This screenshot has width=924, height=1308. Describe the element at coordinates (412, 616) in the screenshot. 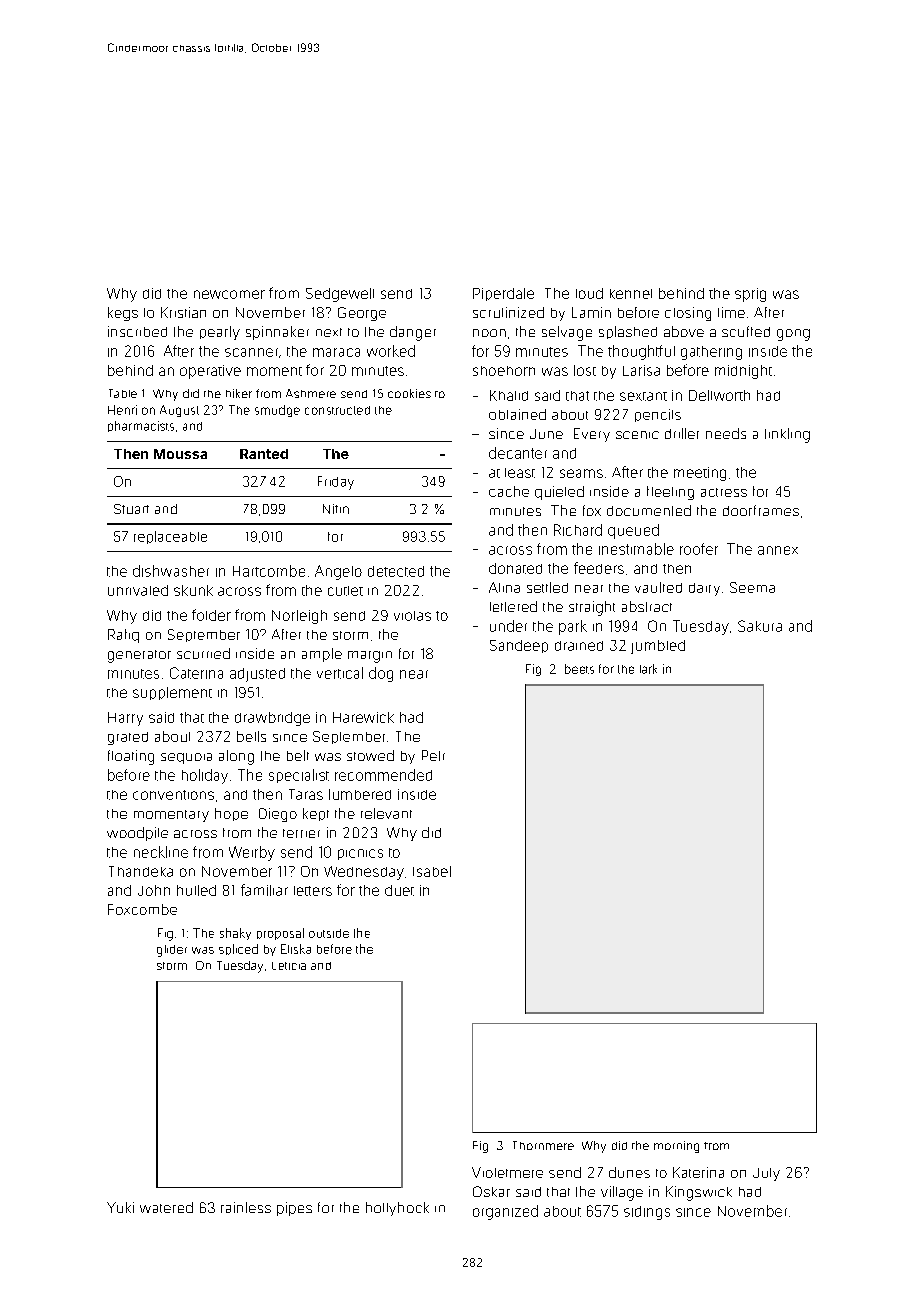

I see `violas` at that location.
